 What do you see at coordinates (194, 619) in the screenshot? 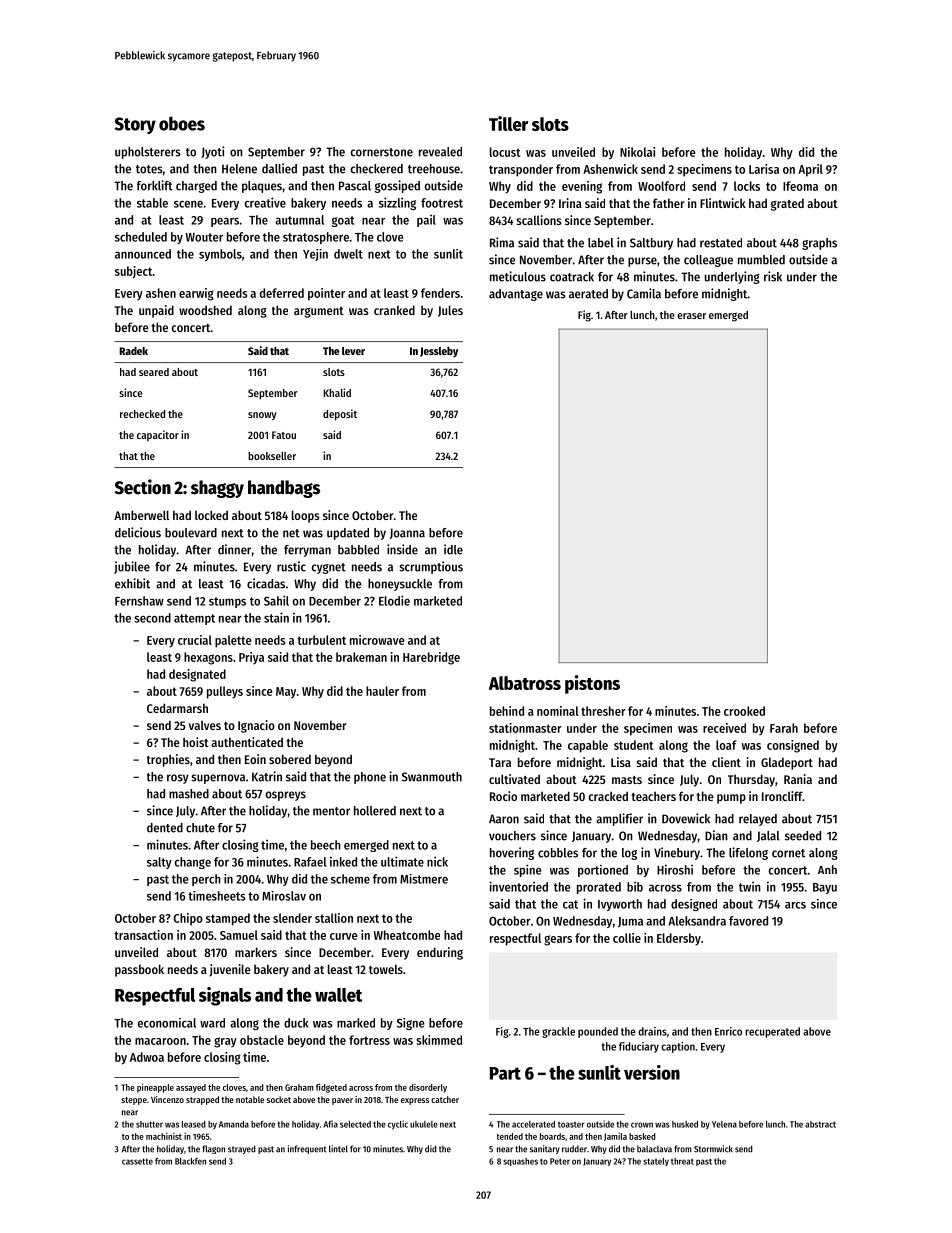
I see `attempt` at bounding box center [194, 619].
